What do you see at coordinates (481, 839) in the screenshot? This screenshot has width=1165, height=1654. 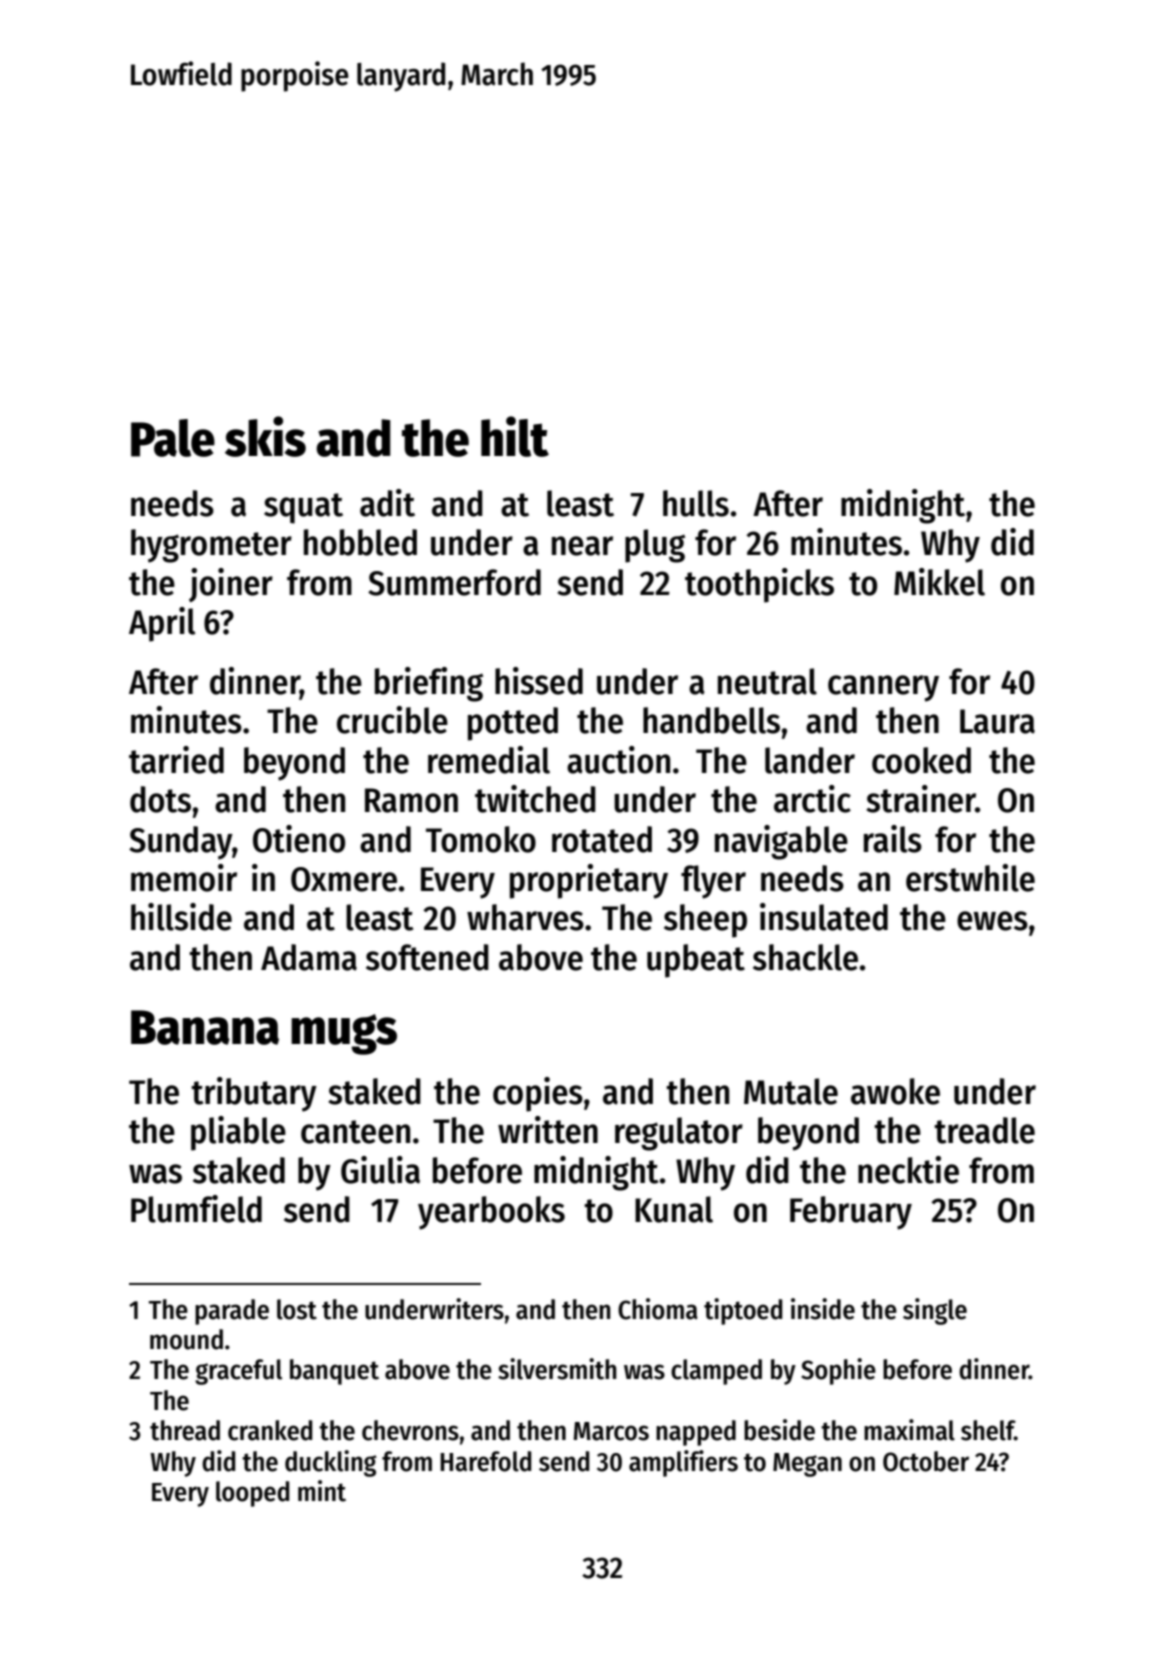 I see `Tomoko` at bounding box center [481, 839].
